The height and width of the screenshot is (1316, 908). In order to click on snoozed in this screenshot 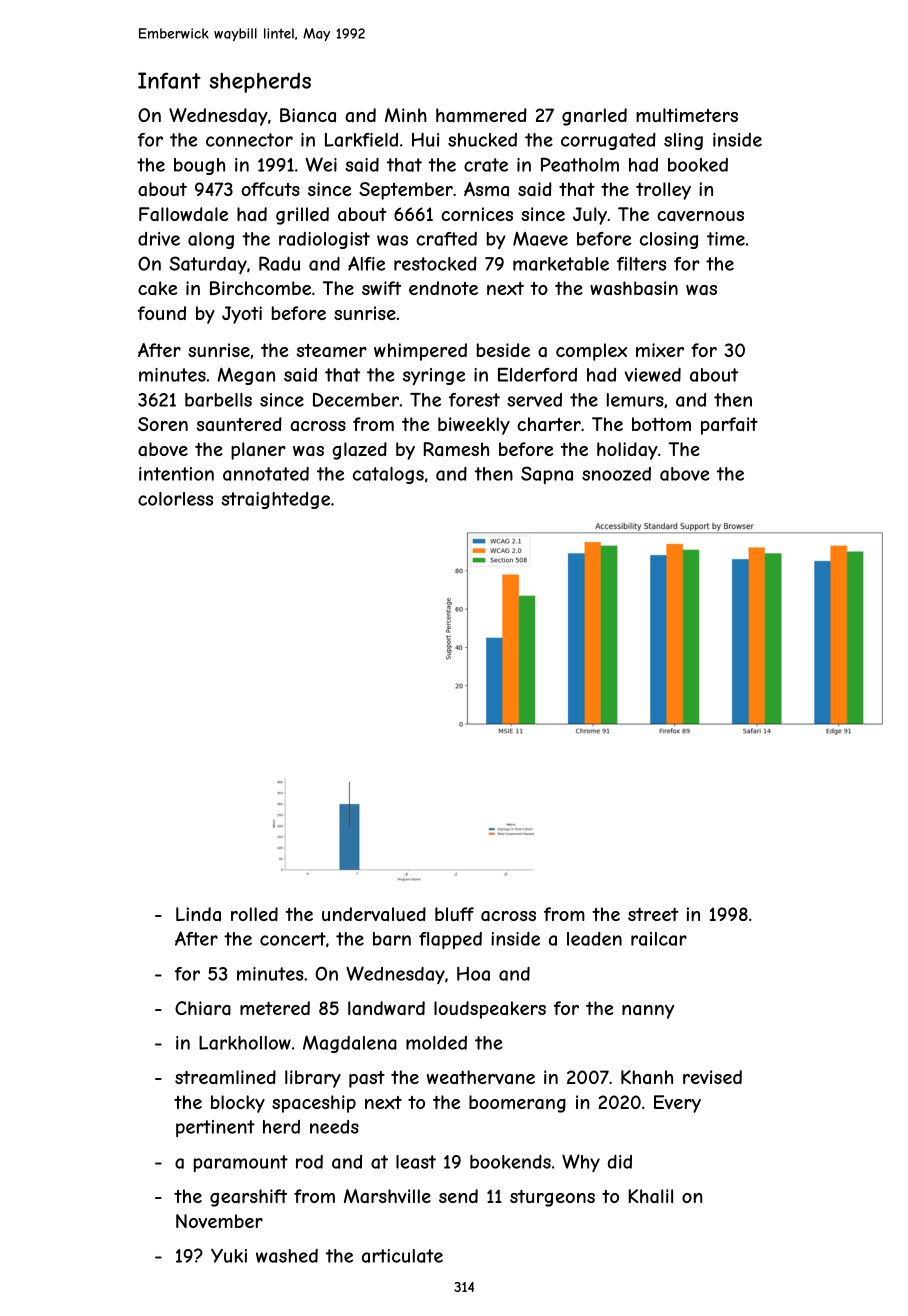, I will do `click(616, 474)`.
